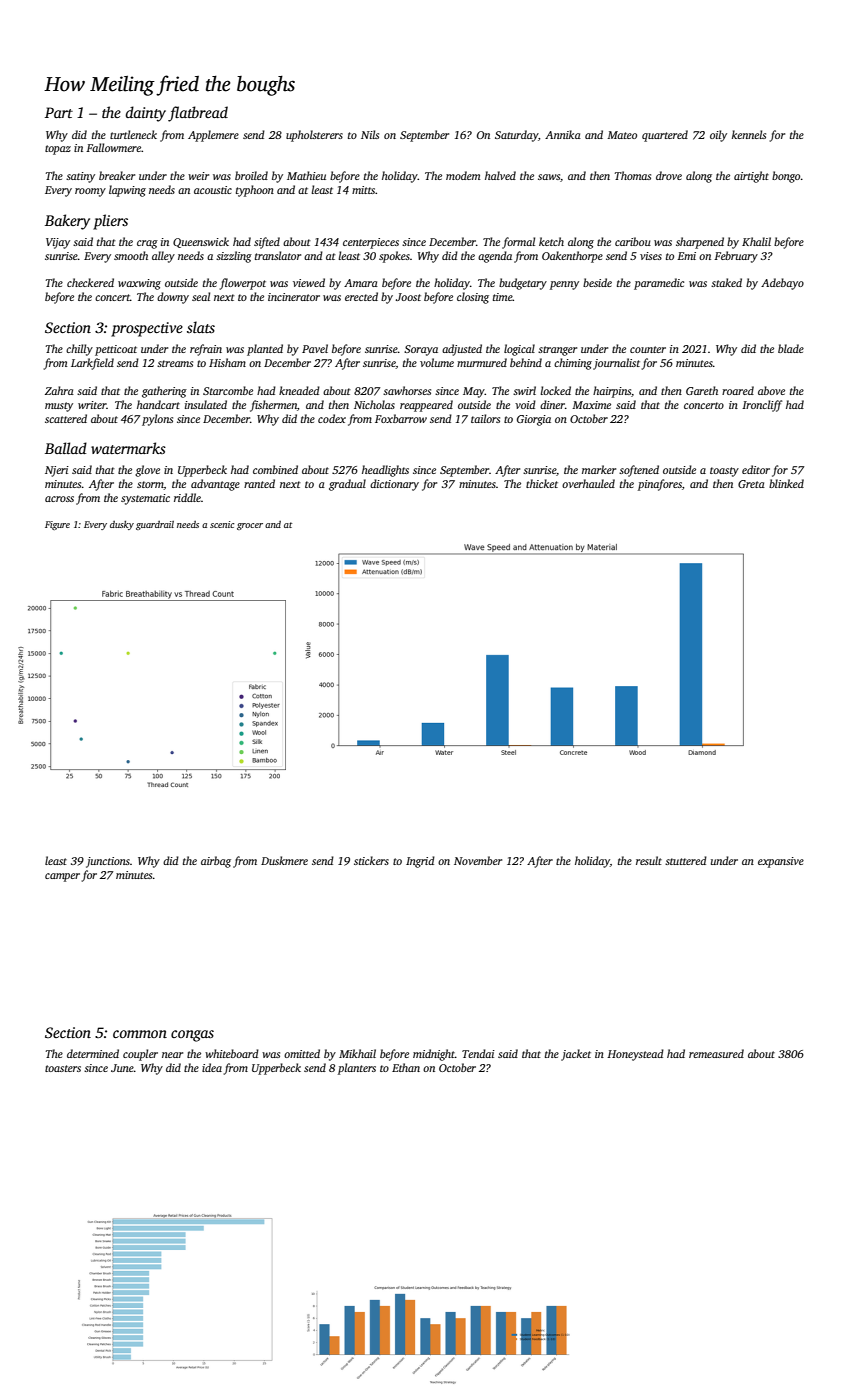 The image size is (849, 1400). What do you see at coordinates (198, 114) in the screenshot?
I see `flatbread` at bounding box center [198, 114].
